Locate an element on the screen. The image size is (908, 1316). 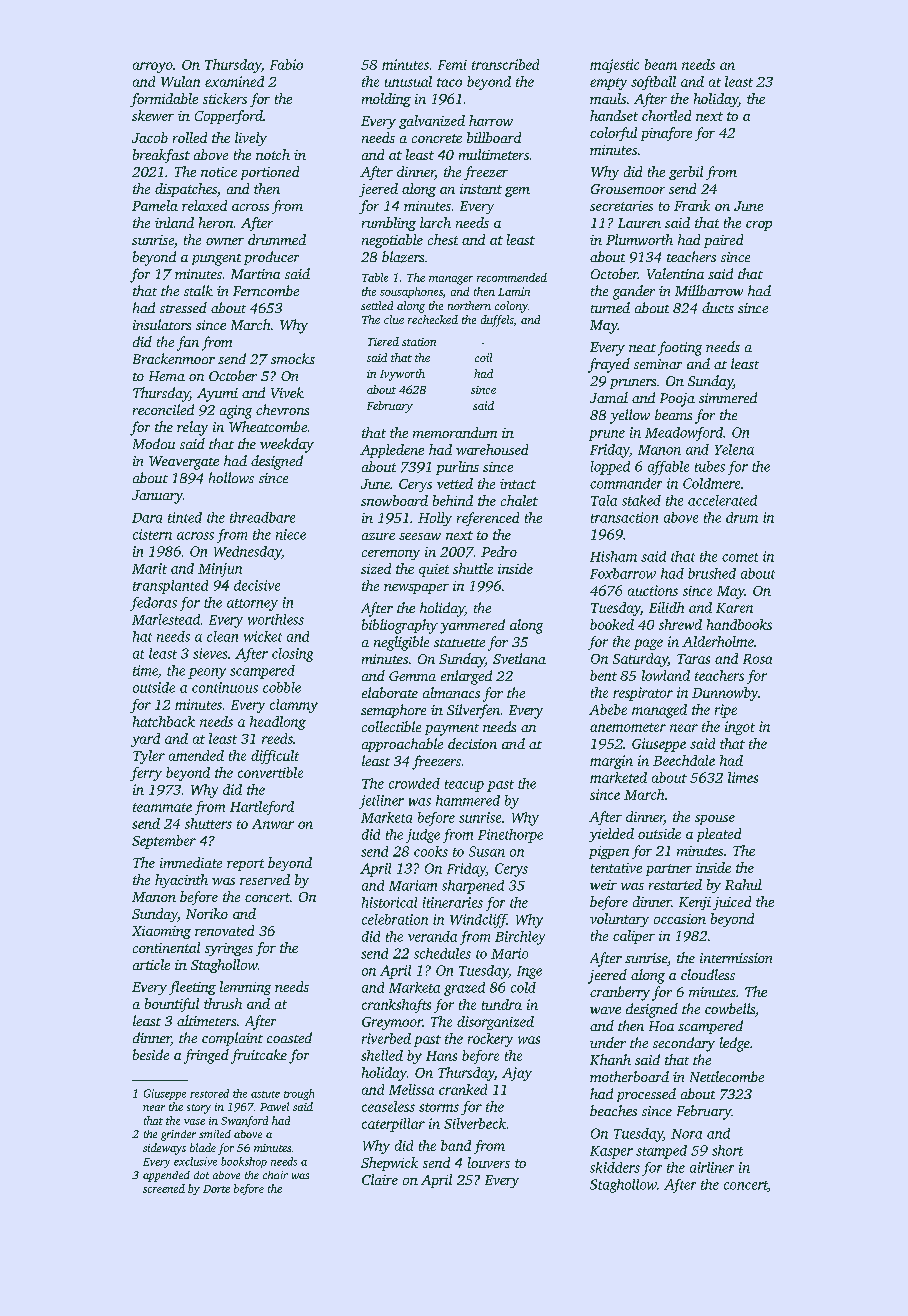
screened is located at coordinates (164, 1188).
